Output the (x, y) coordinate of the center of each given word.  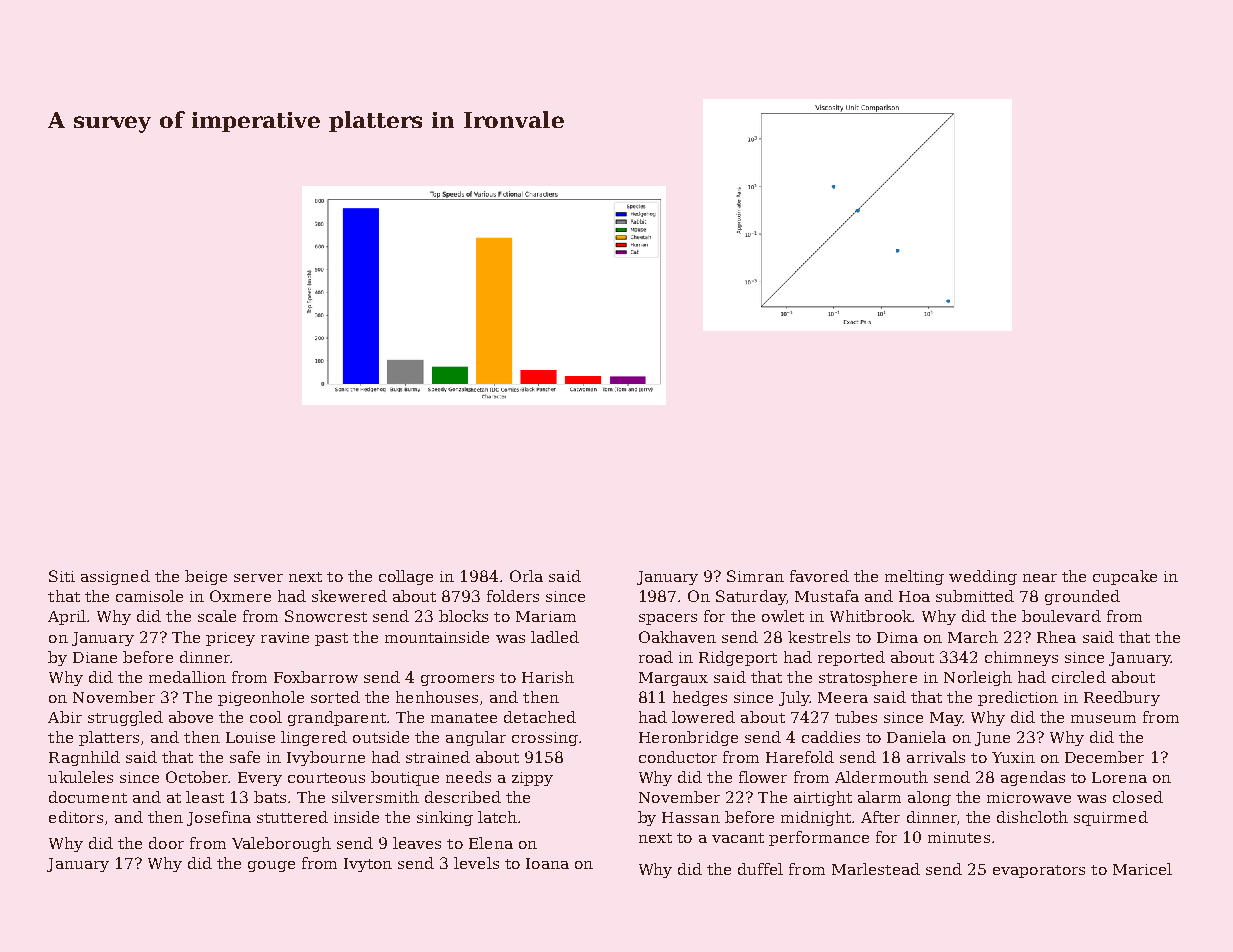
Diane (95, 657)
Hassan (691, 817)
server (258, 578)
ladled (555, 637)
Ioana (547, 863)
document (88, 797)
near (1040, 578)
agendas (1033, 778)
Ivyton (368, 865)
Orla (526, 576)
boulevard (1061, 616)
